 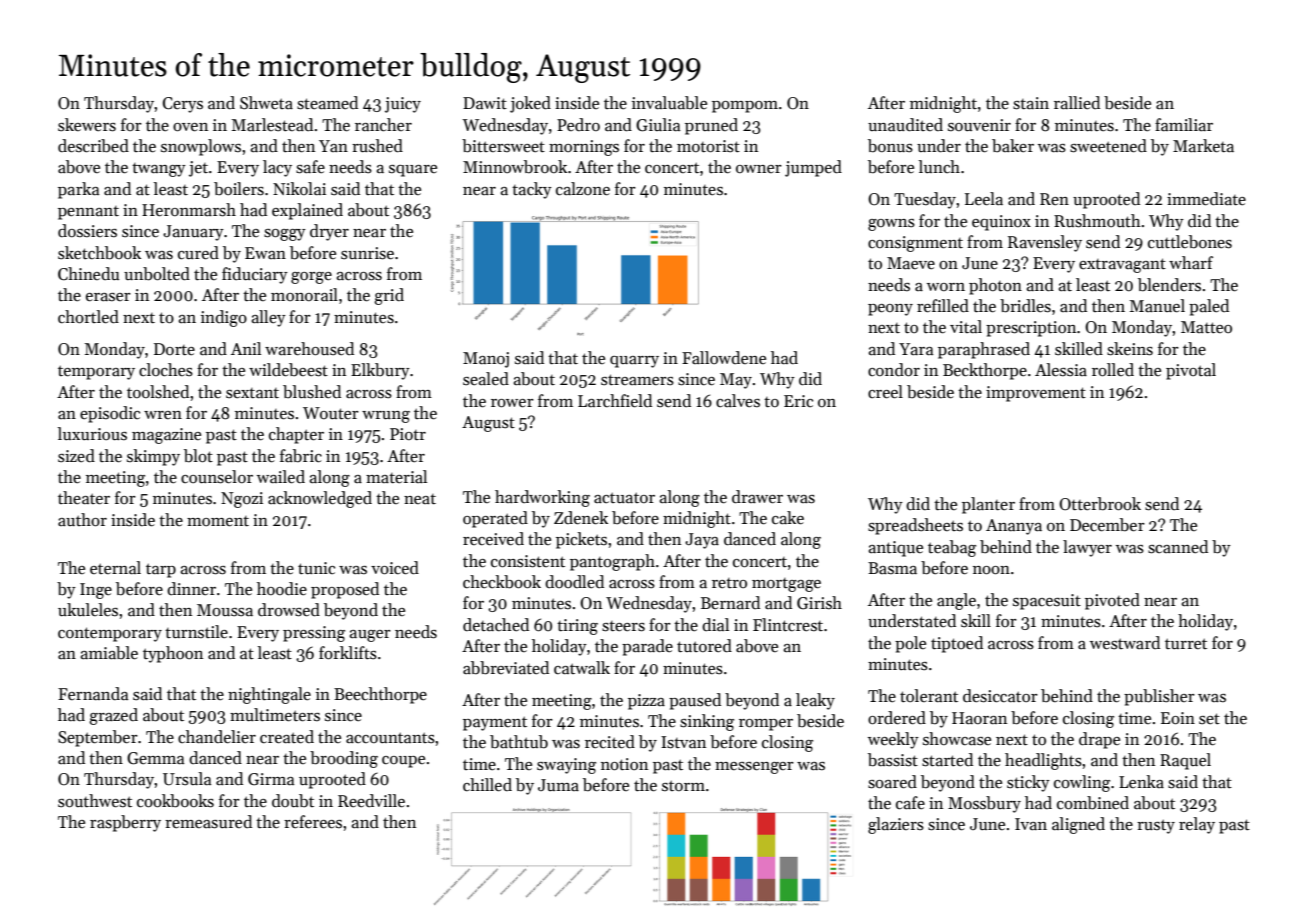 I want to click on Anil, so click(x=246, y=348).
